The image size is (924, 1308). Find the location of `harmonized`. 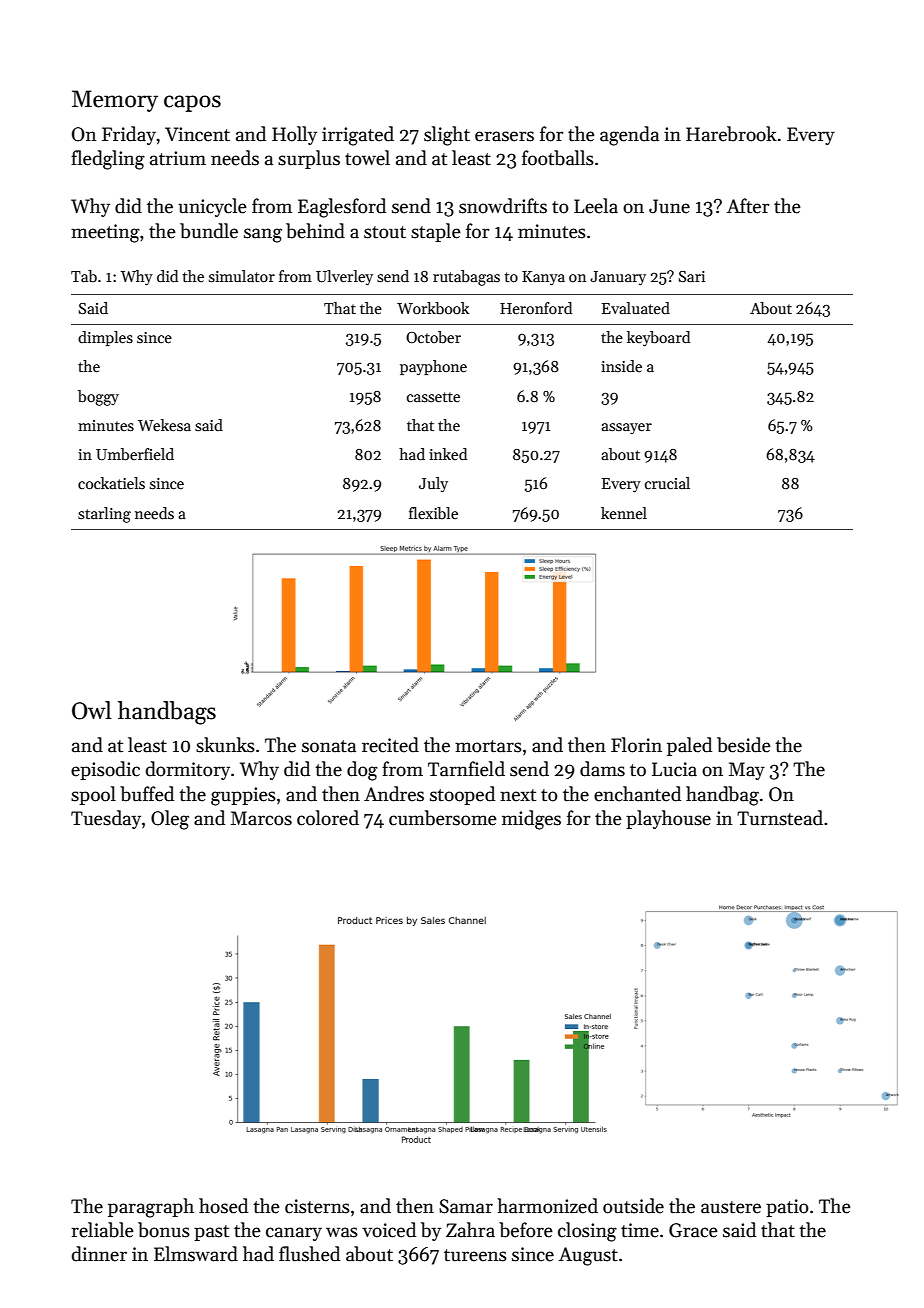

harmonized is located at coordinates (547, 1206).
